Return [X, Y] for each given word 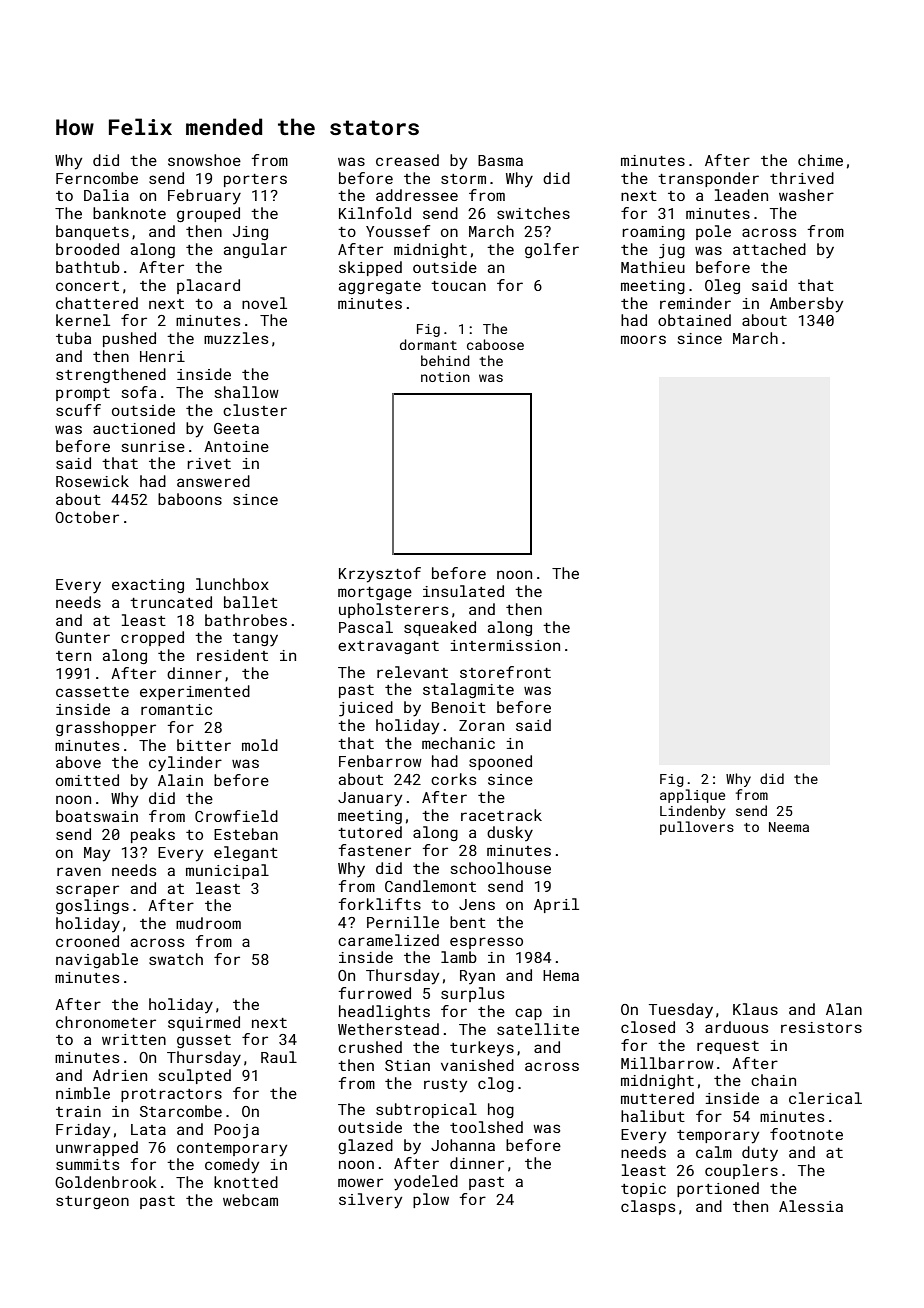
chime [820, 160]
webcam [250, 1200]
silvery [370, 1201]
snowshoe [204, 160]
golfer [552, 250]
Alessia [811, 1206]
